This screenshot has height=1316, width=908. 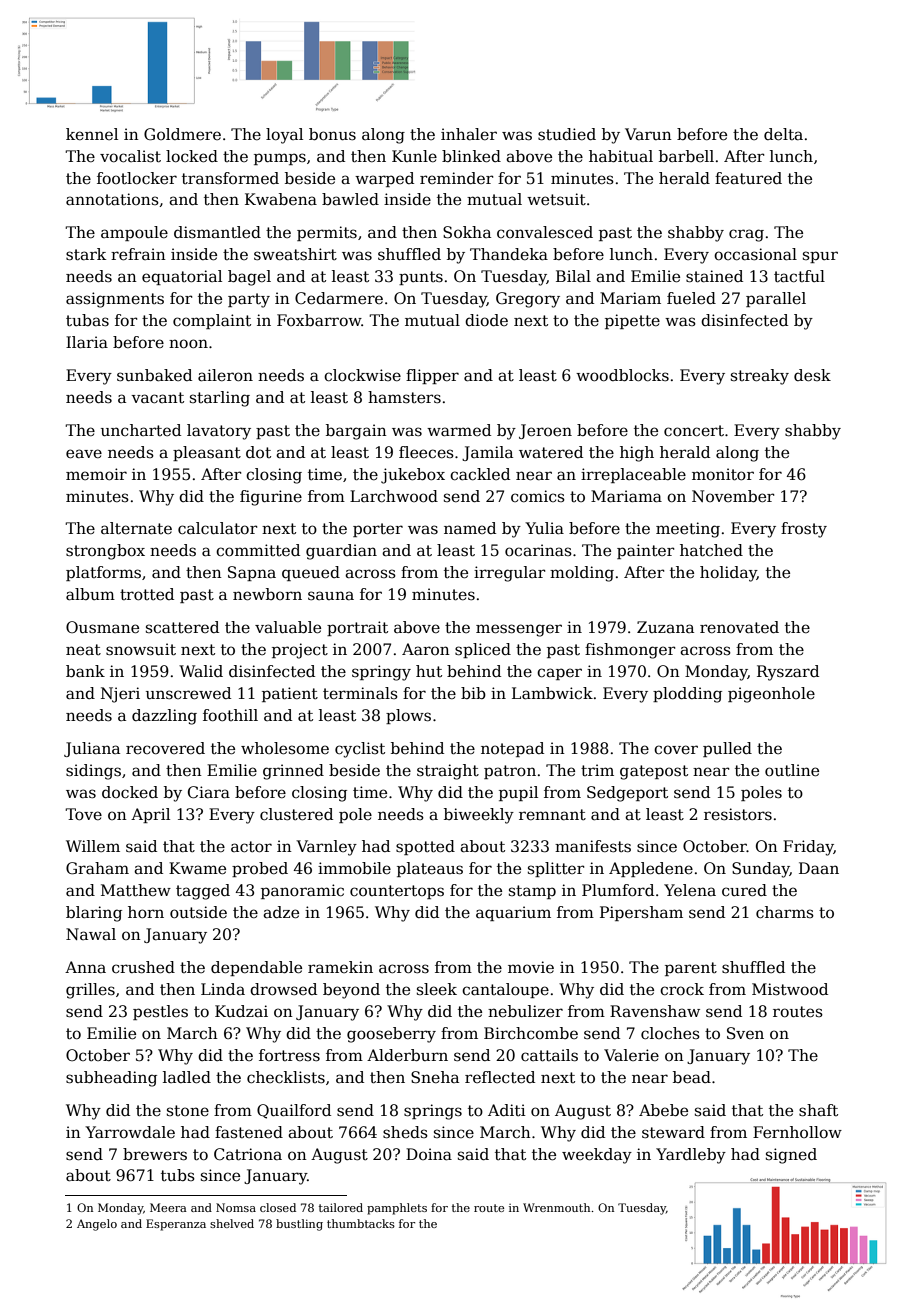 What do you see at coordinates (544, 528) in the screenshot?
I see `Yulia` at bounding box center [544, 528].
